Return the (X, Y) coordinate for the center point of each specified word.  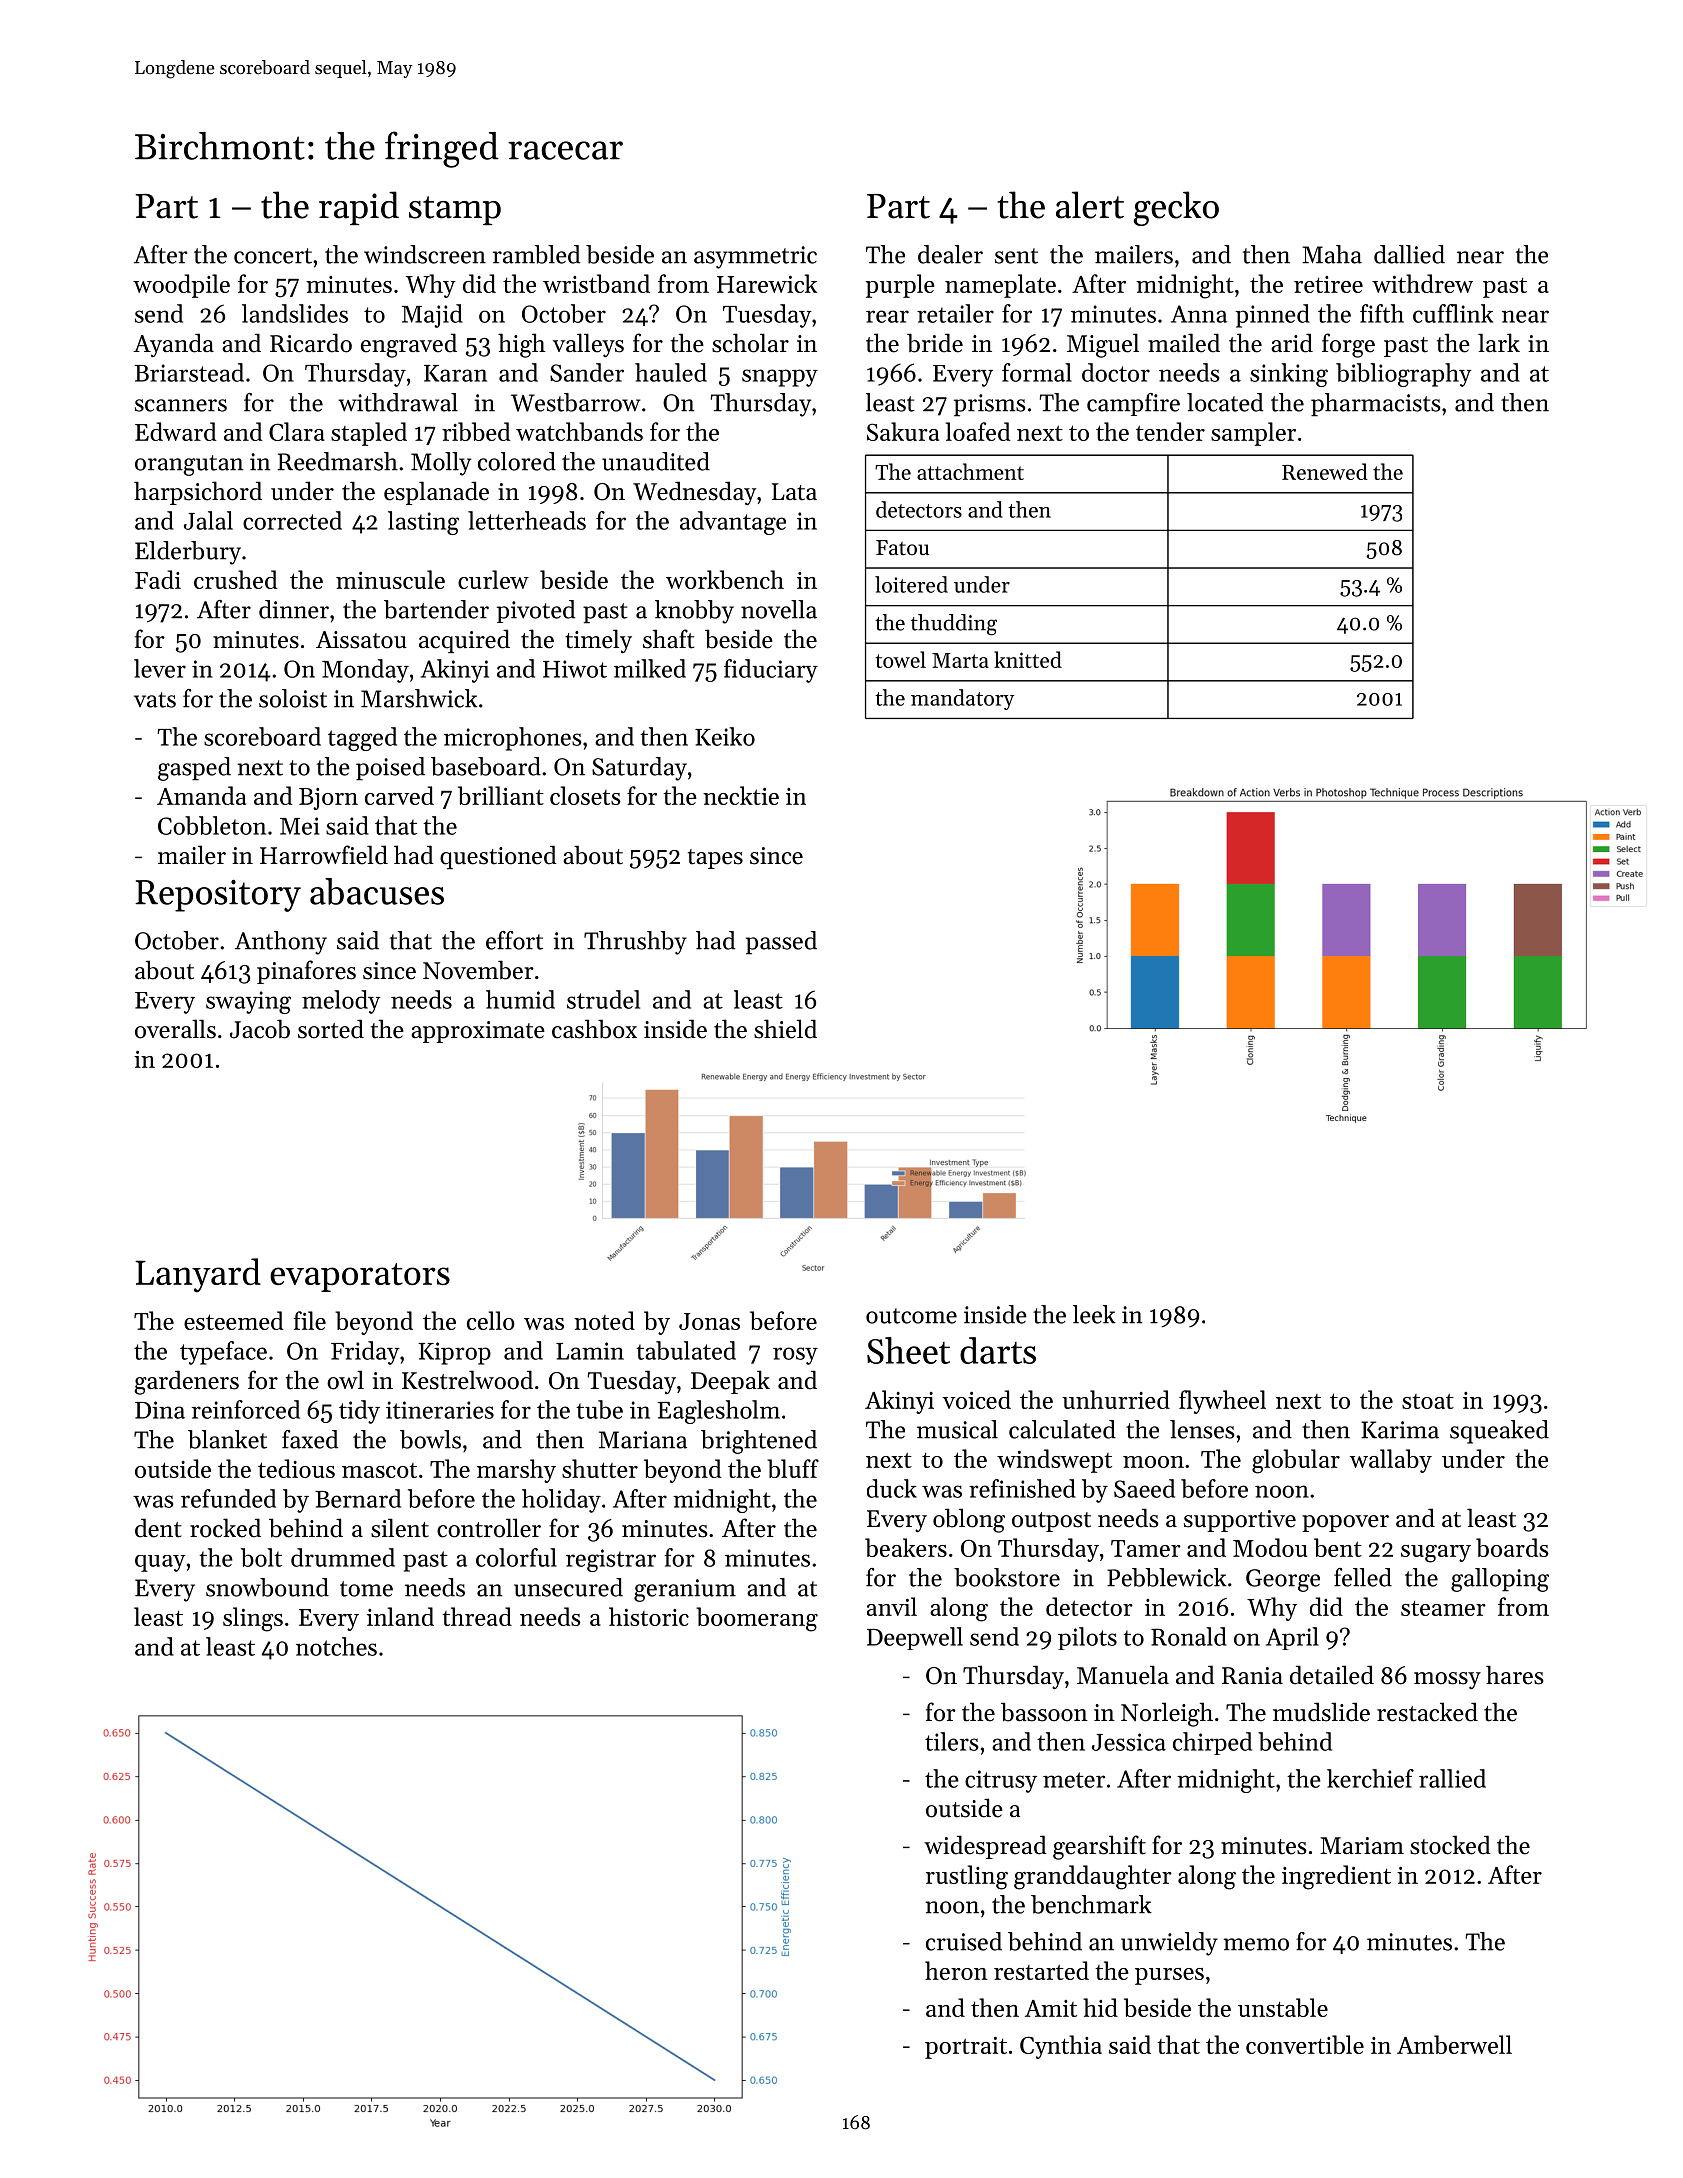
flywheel (1222, 1402)
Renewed (1325, 471)
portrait (966, 2048)
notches (336, 1646)
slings (253, 1619)
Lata (794, 492)
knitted (1028, 659)
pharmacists (1375, 405)
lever (160, 668)
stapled (369, 434)
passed (781, 943)
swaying (248, 1002)
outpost (1051, 1522)
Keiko (725, 736)
